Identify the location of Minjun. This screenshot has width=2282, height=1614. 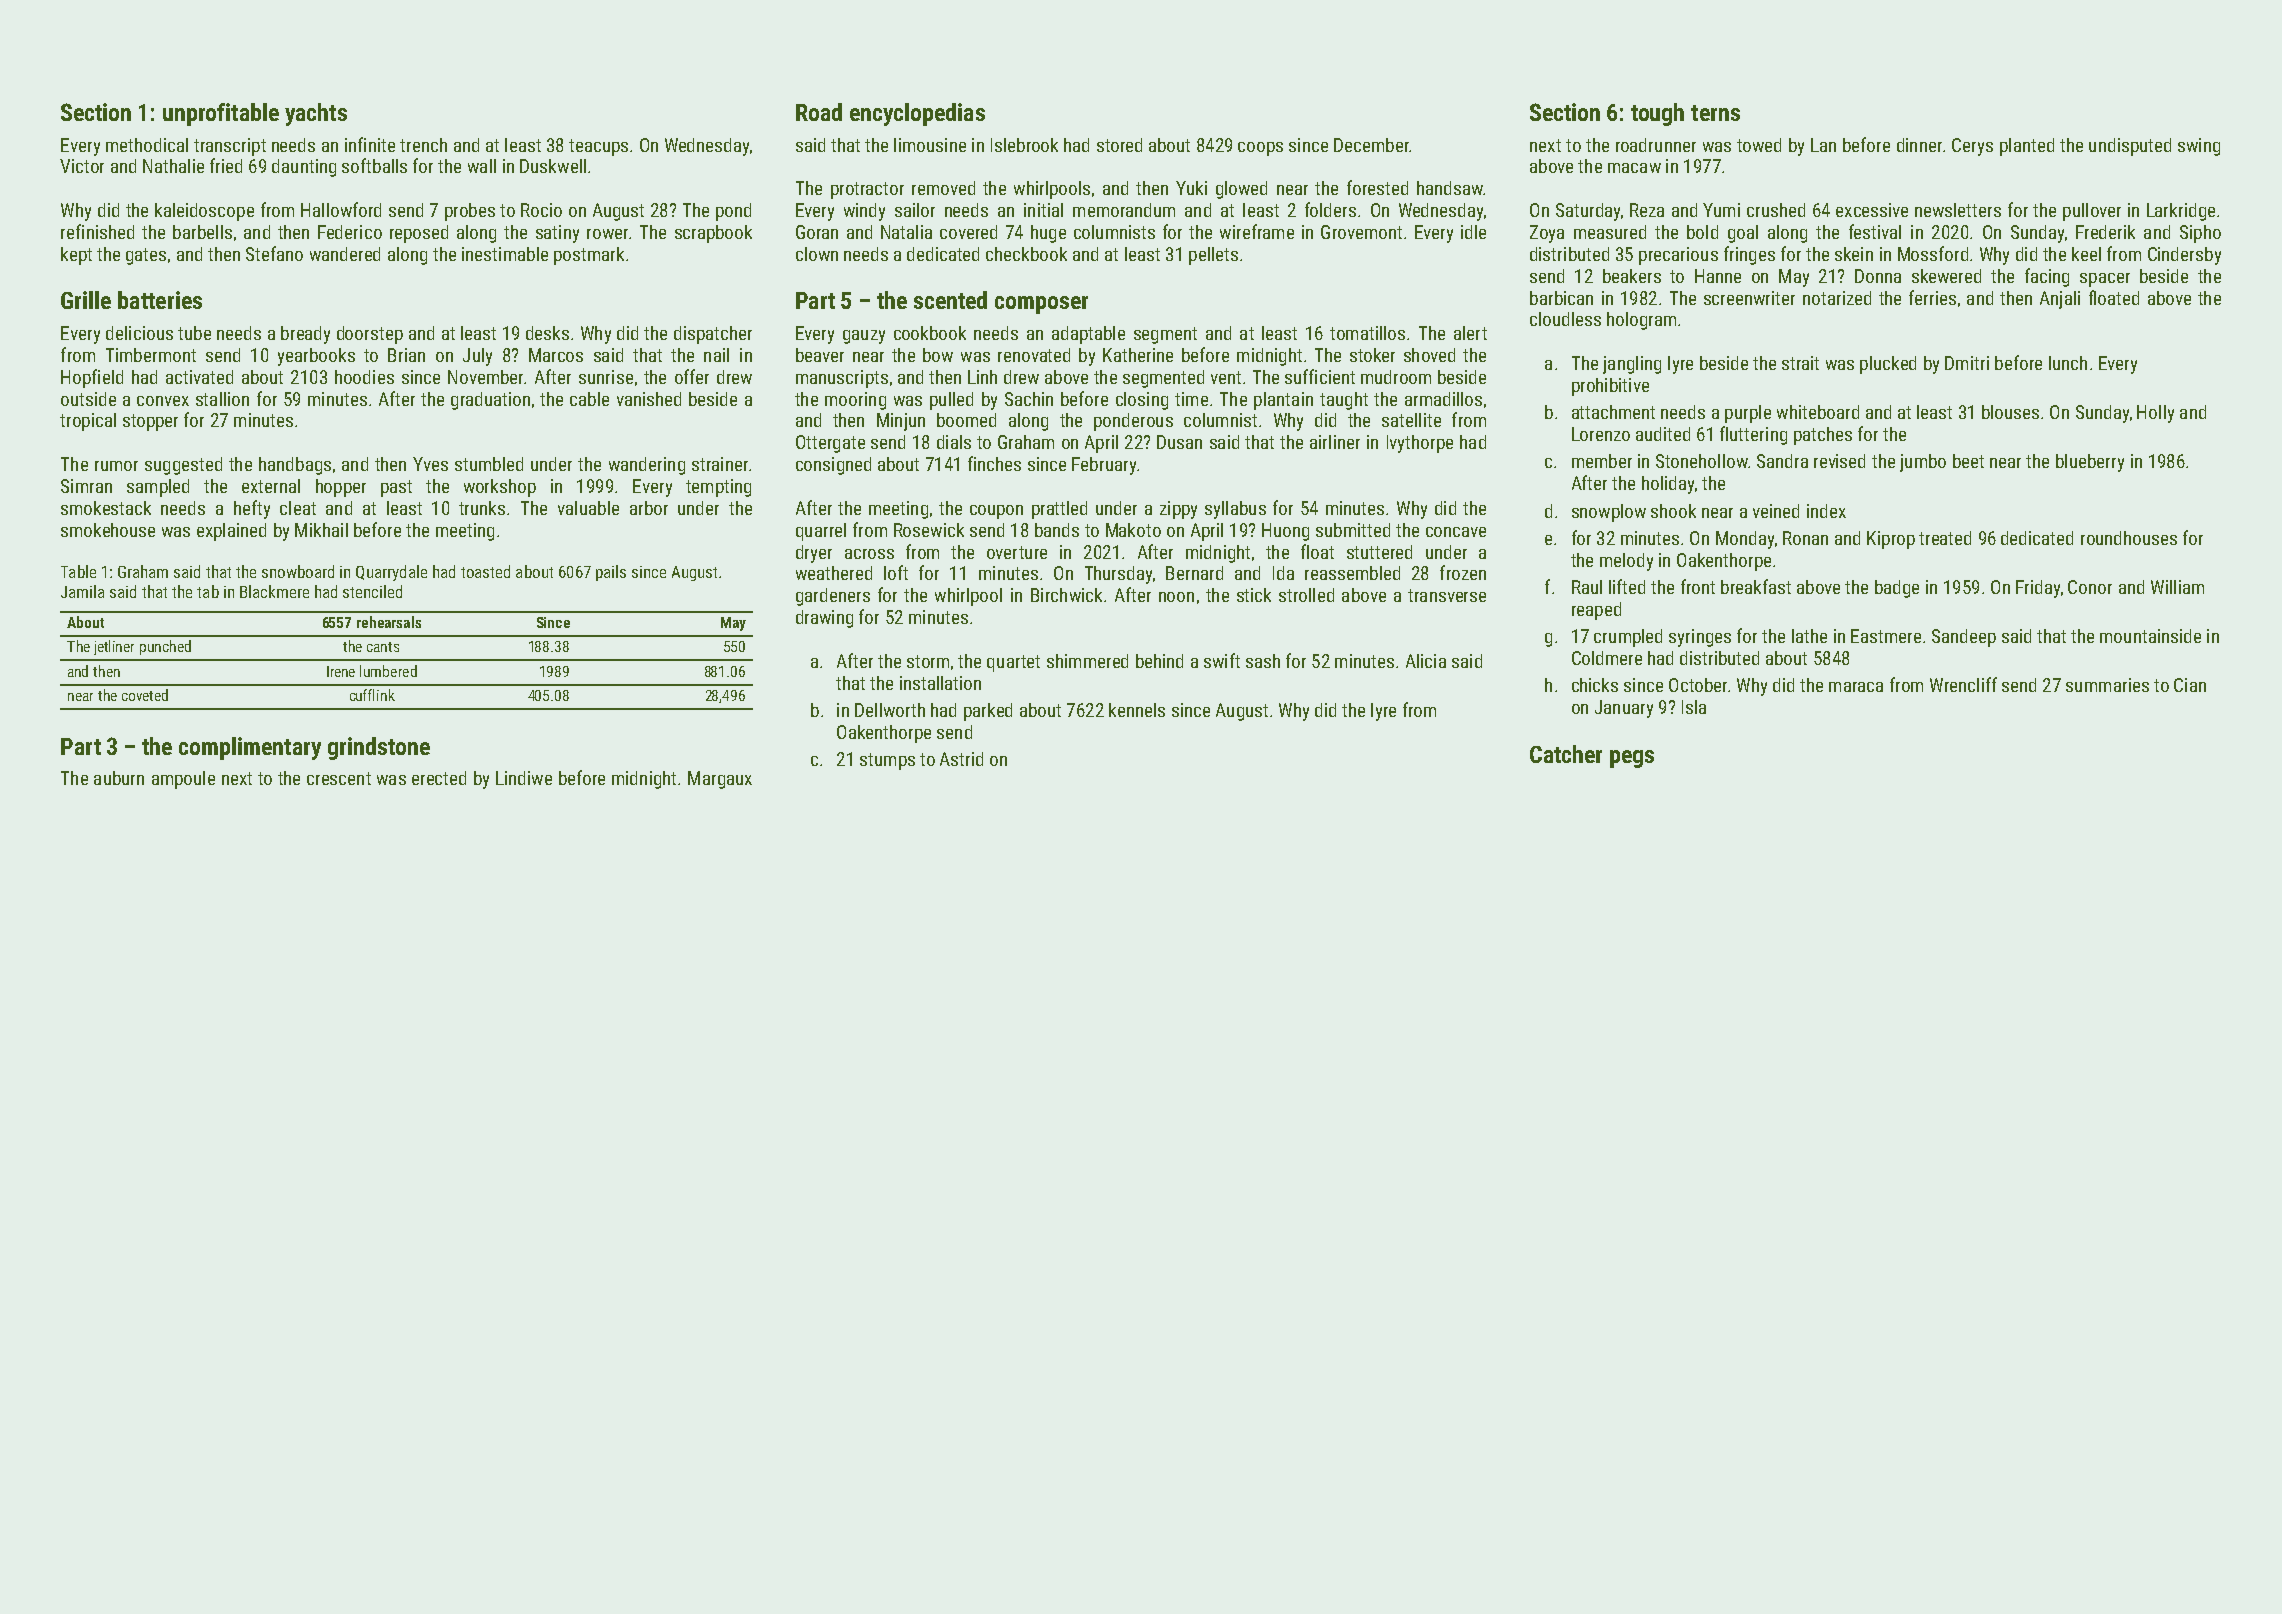
(901, 422).
